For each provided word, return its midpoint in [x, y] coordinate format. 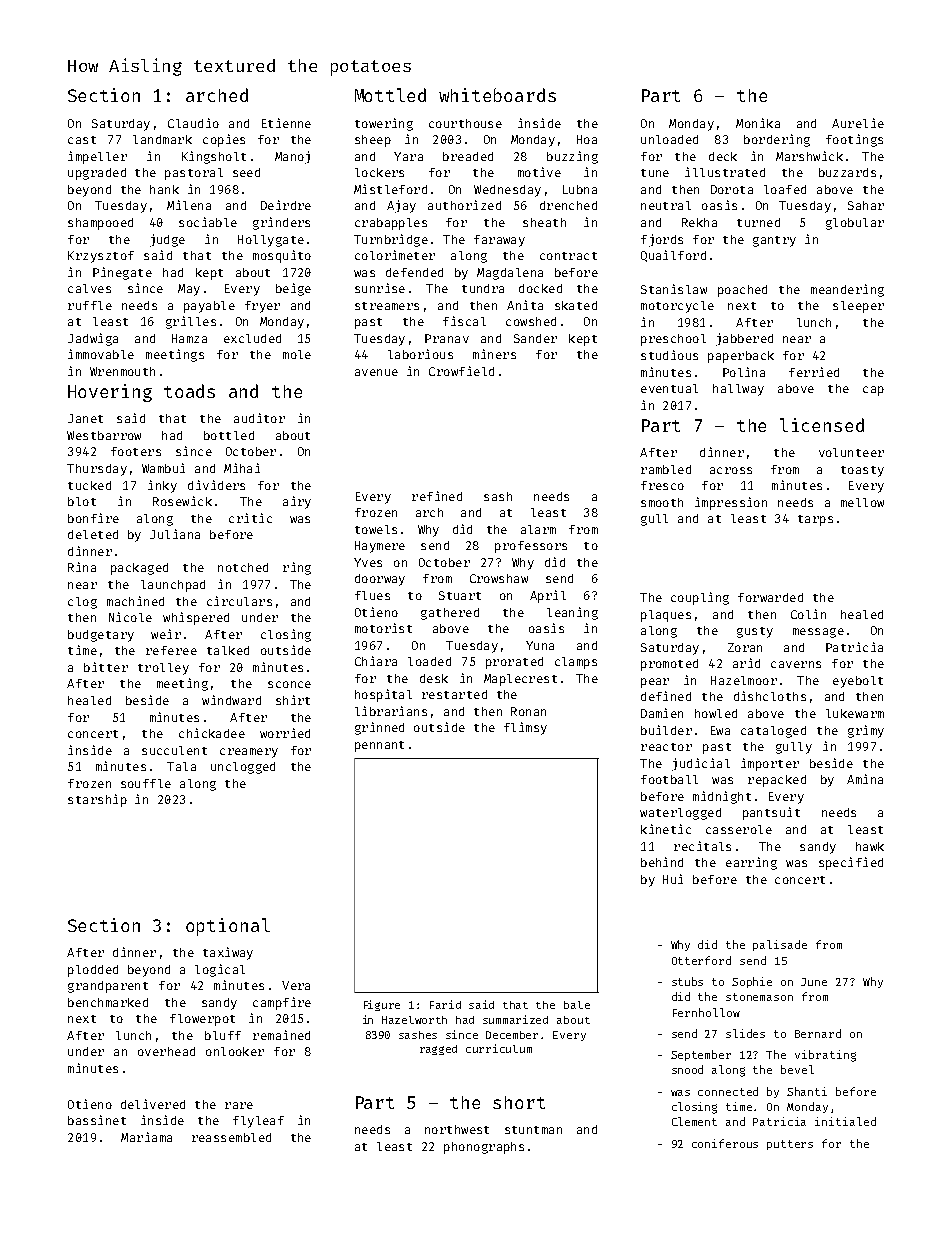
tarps [815, 520]
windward [231, 700]
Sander [535, 338]
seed [246, 172]
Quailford [673, 256]
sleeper [858, 307]
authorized [464, 205]
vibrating [825, 1056]
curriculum [499, 1048]
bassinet [97, 1120]
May [189, 290]
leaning [572, 613]
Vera [296, 985]
